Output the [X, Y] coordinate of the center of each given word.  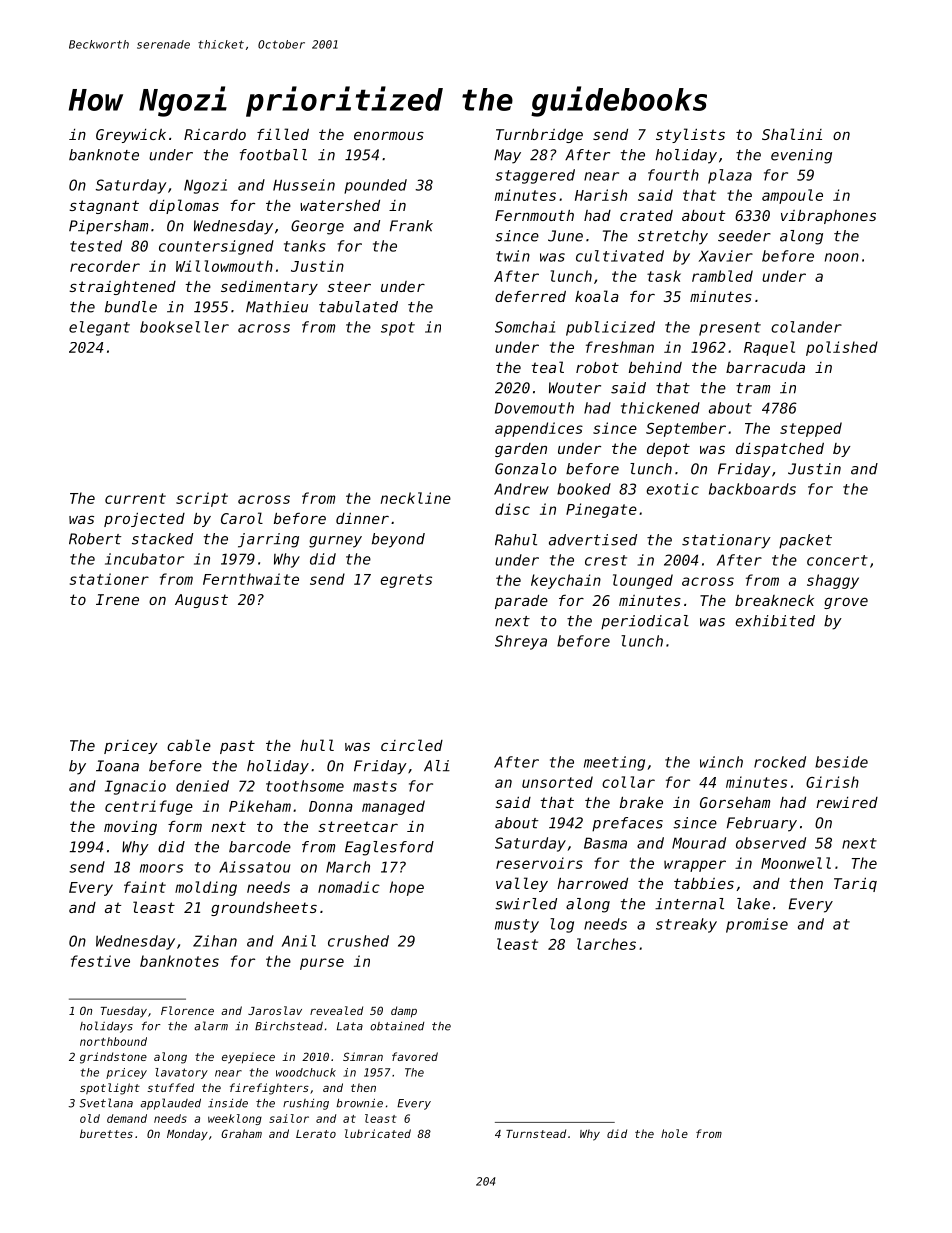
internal [689, 904]
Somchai [525, 327]
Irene [117, 599]
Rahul [516, 540]
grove [846, 603]
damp [404, 1012]
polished [842, 348]
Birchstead [289, 1026]
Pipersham [108, 227]
